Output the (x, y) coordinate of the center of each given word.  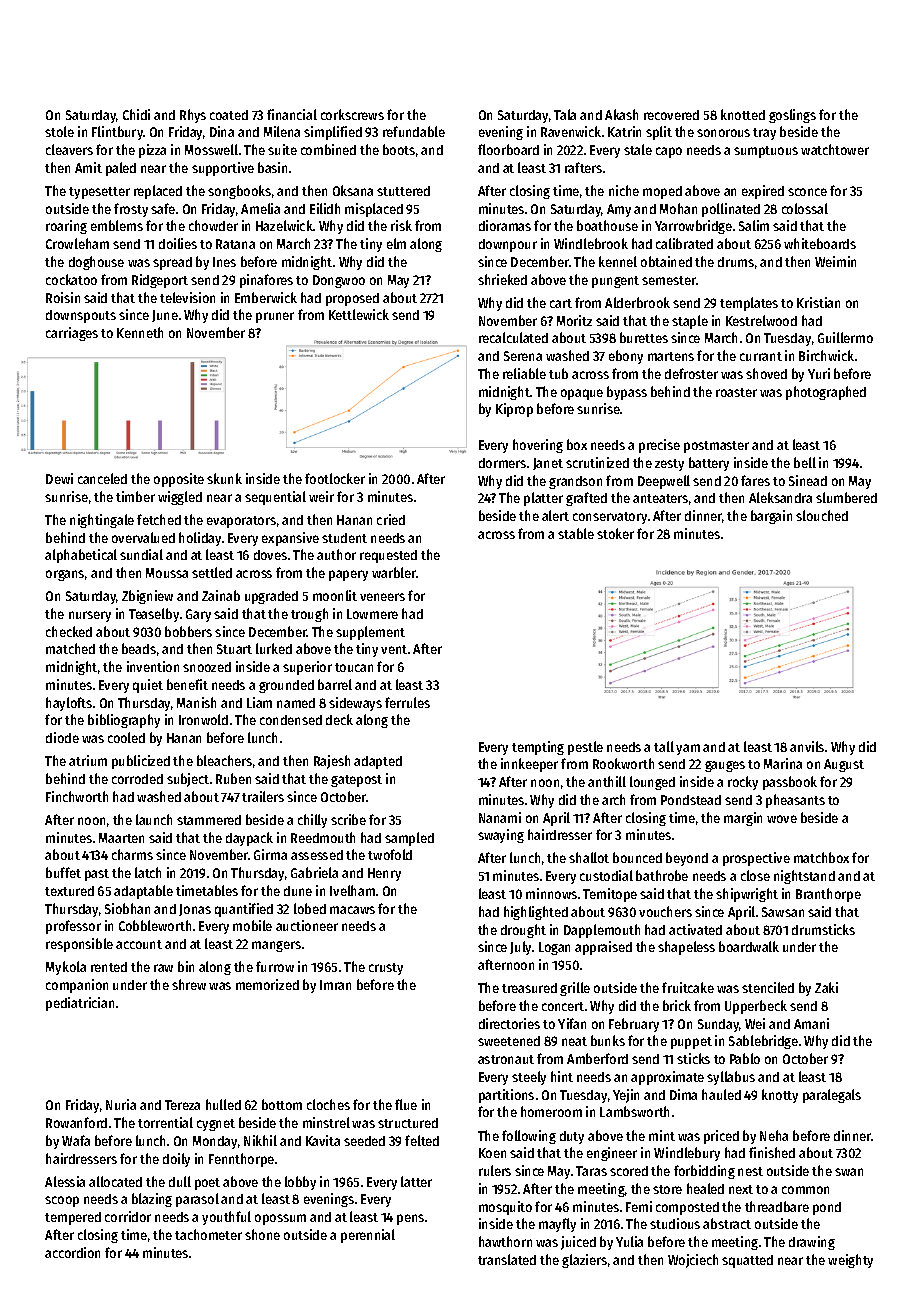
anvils (807, 746)
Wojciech (693, 1261)
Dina (222, 131)
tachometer (208, 1234)
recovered (671, 115)
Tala (565, 114)
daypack (249, 839)
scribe (348, 819)
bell (805, 462)
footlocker (335, 478)
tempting (538, 748)
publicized (141, 762)
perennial (368, 1236)
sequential (275, 498)
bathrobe (662, 875)
